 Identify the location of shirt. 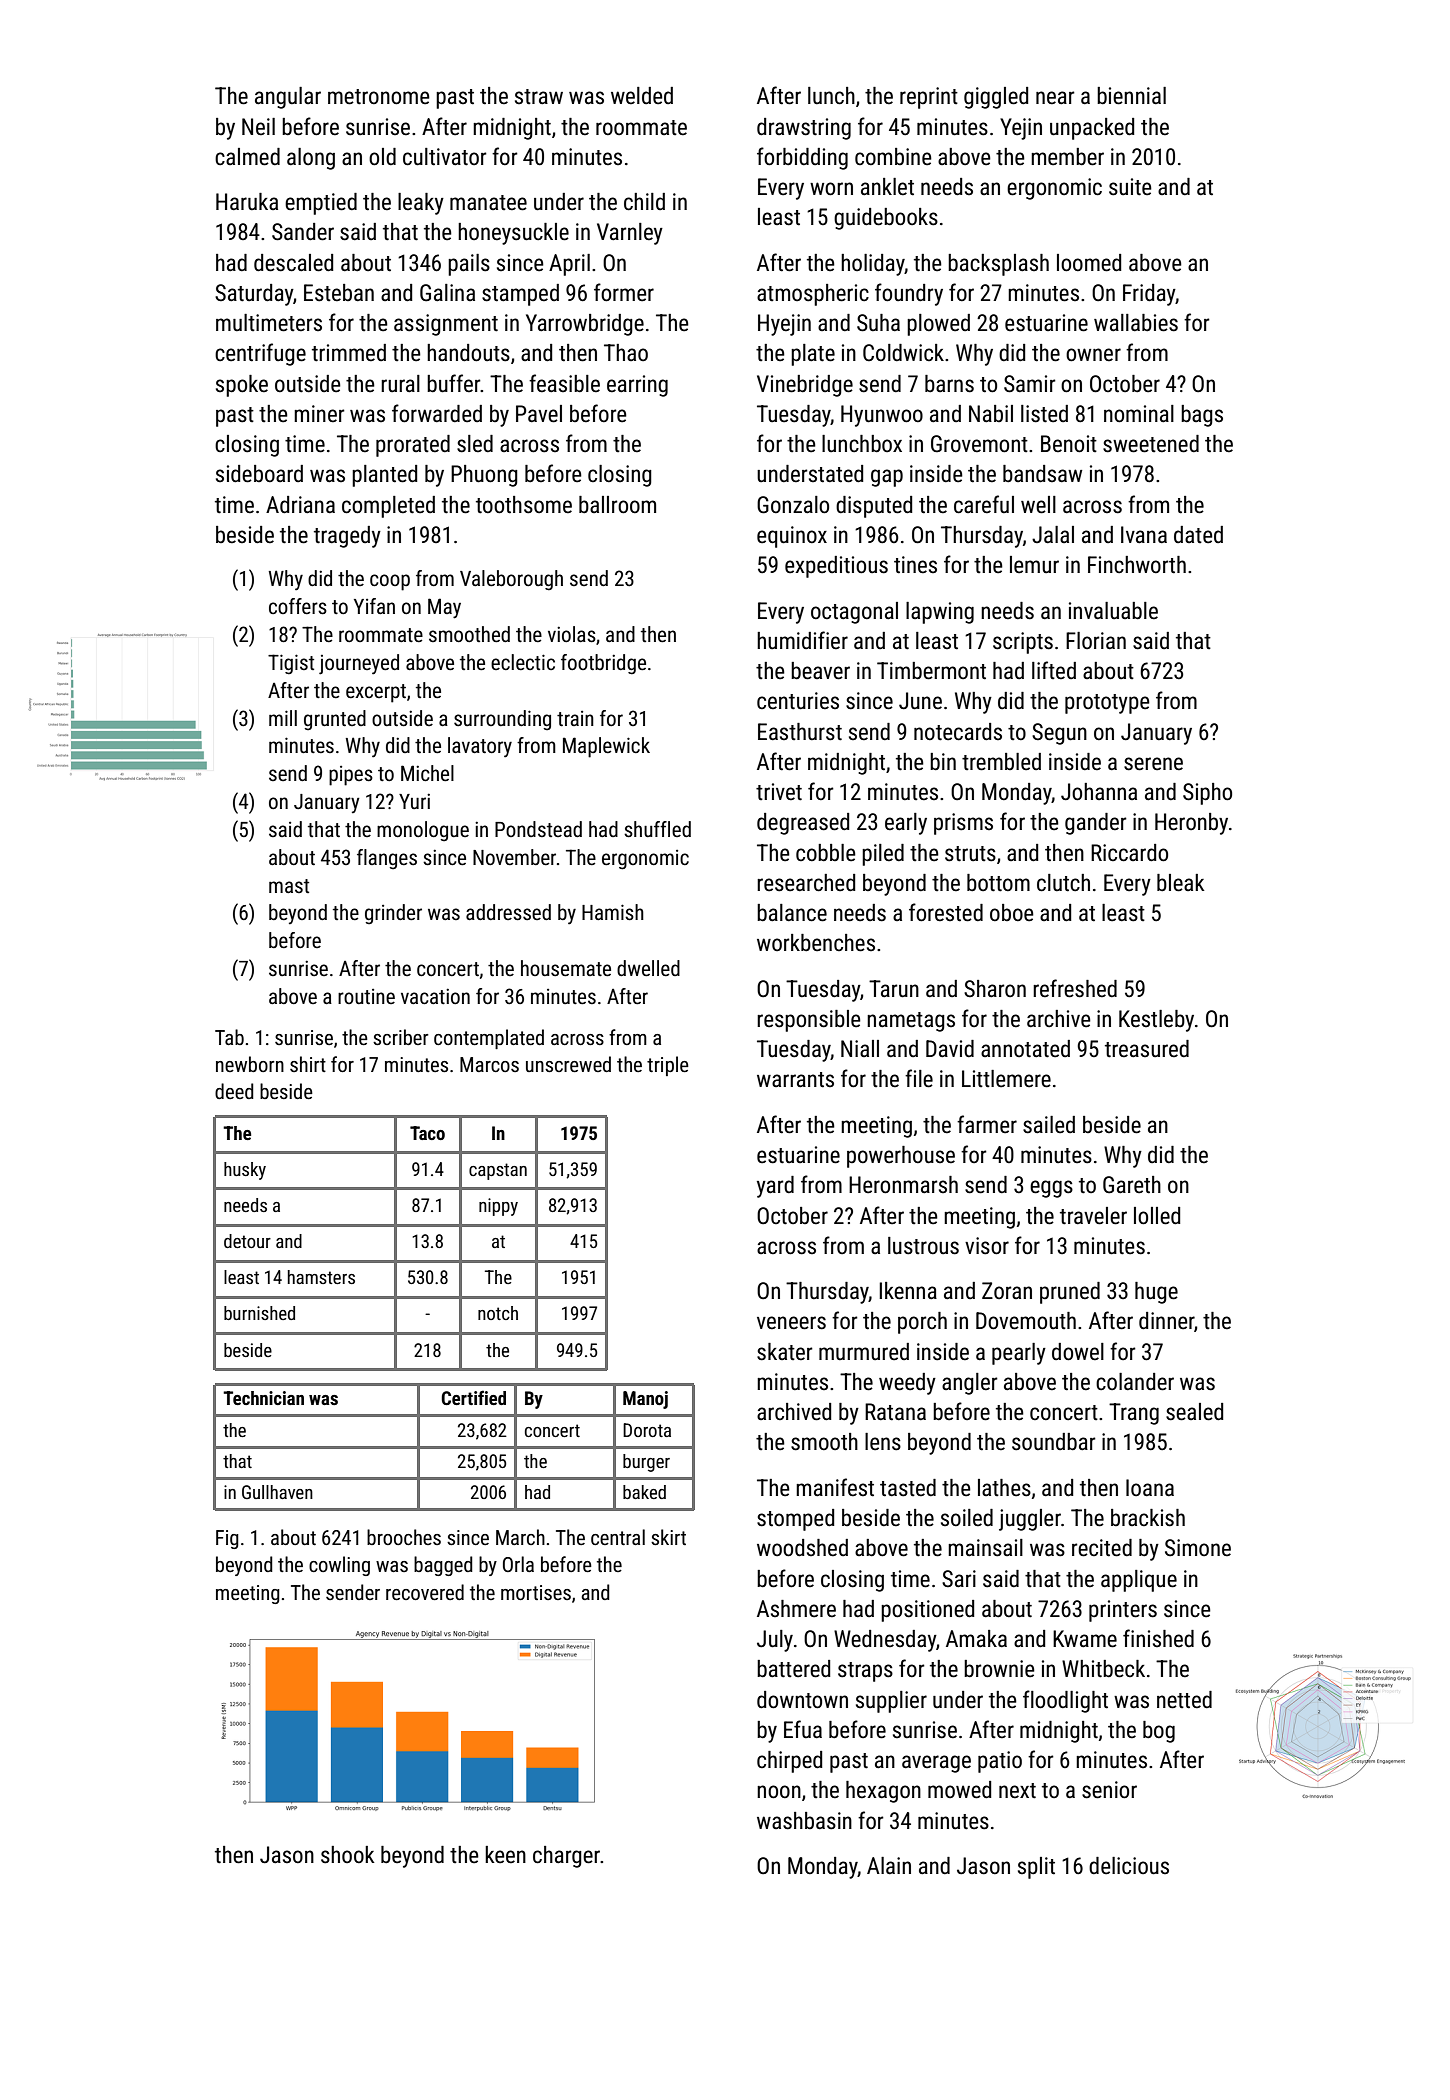
(308, 1064).
